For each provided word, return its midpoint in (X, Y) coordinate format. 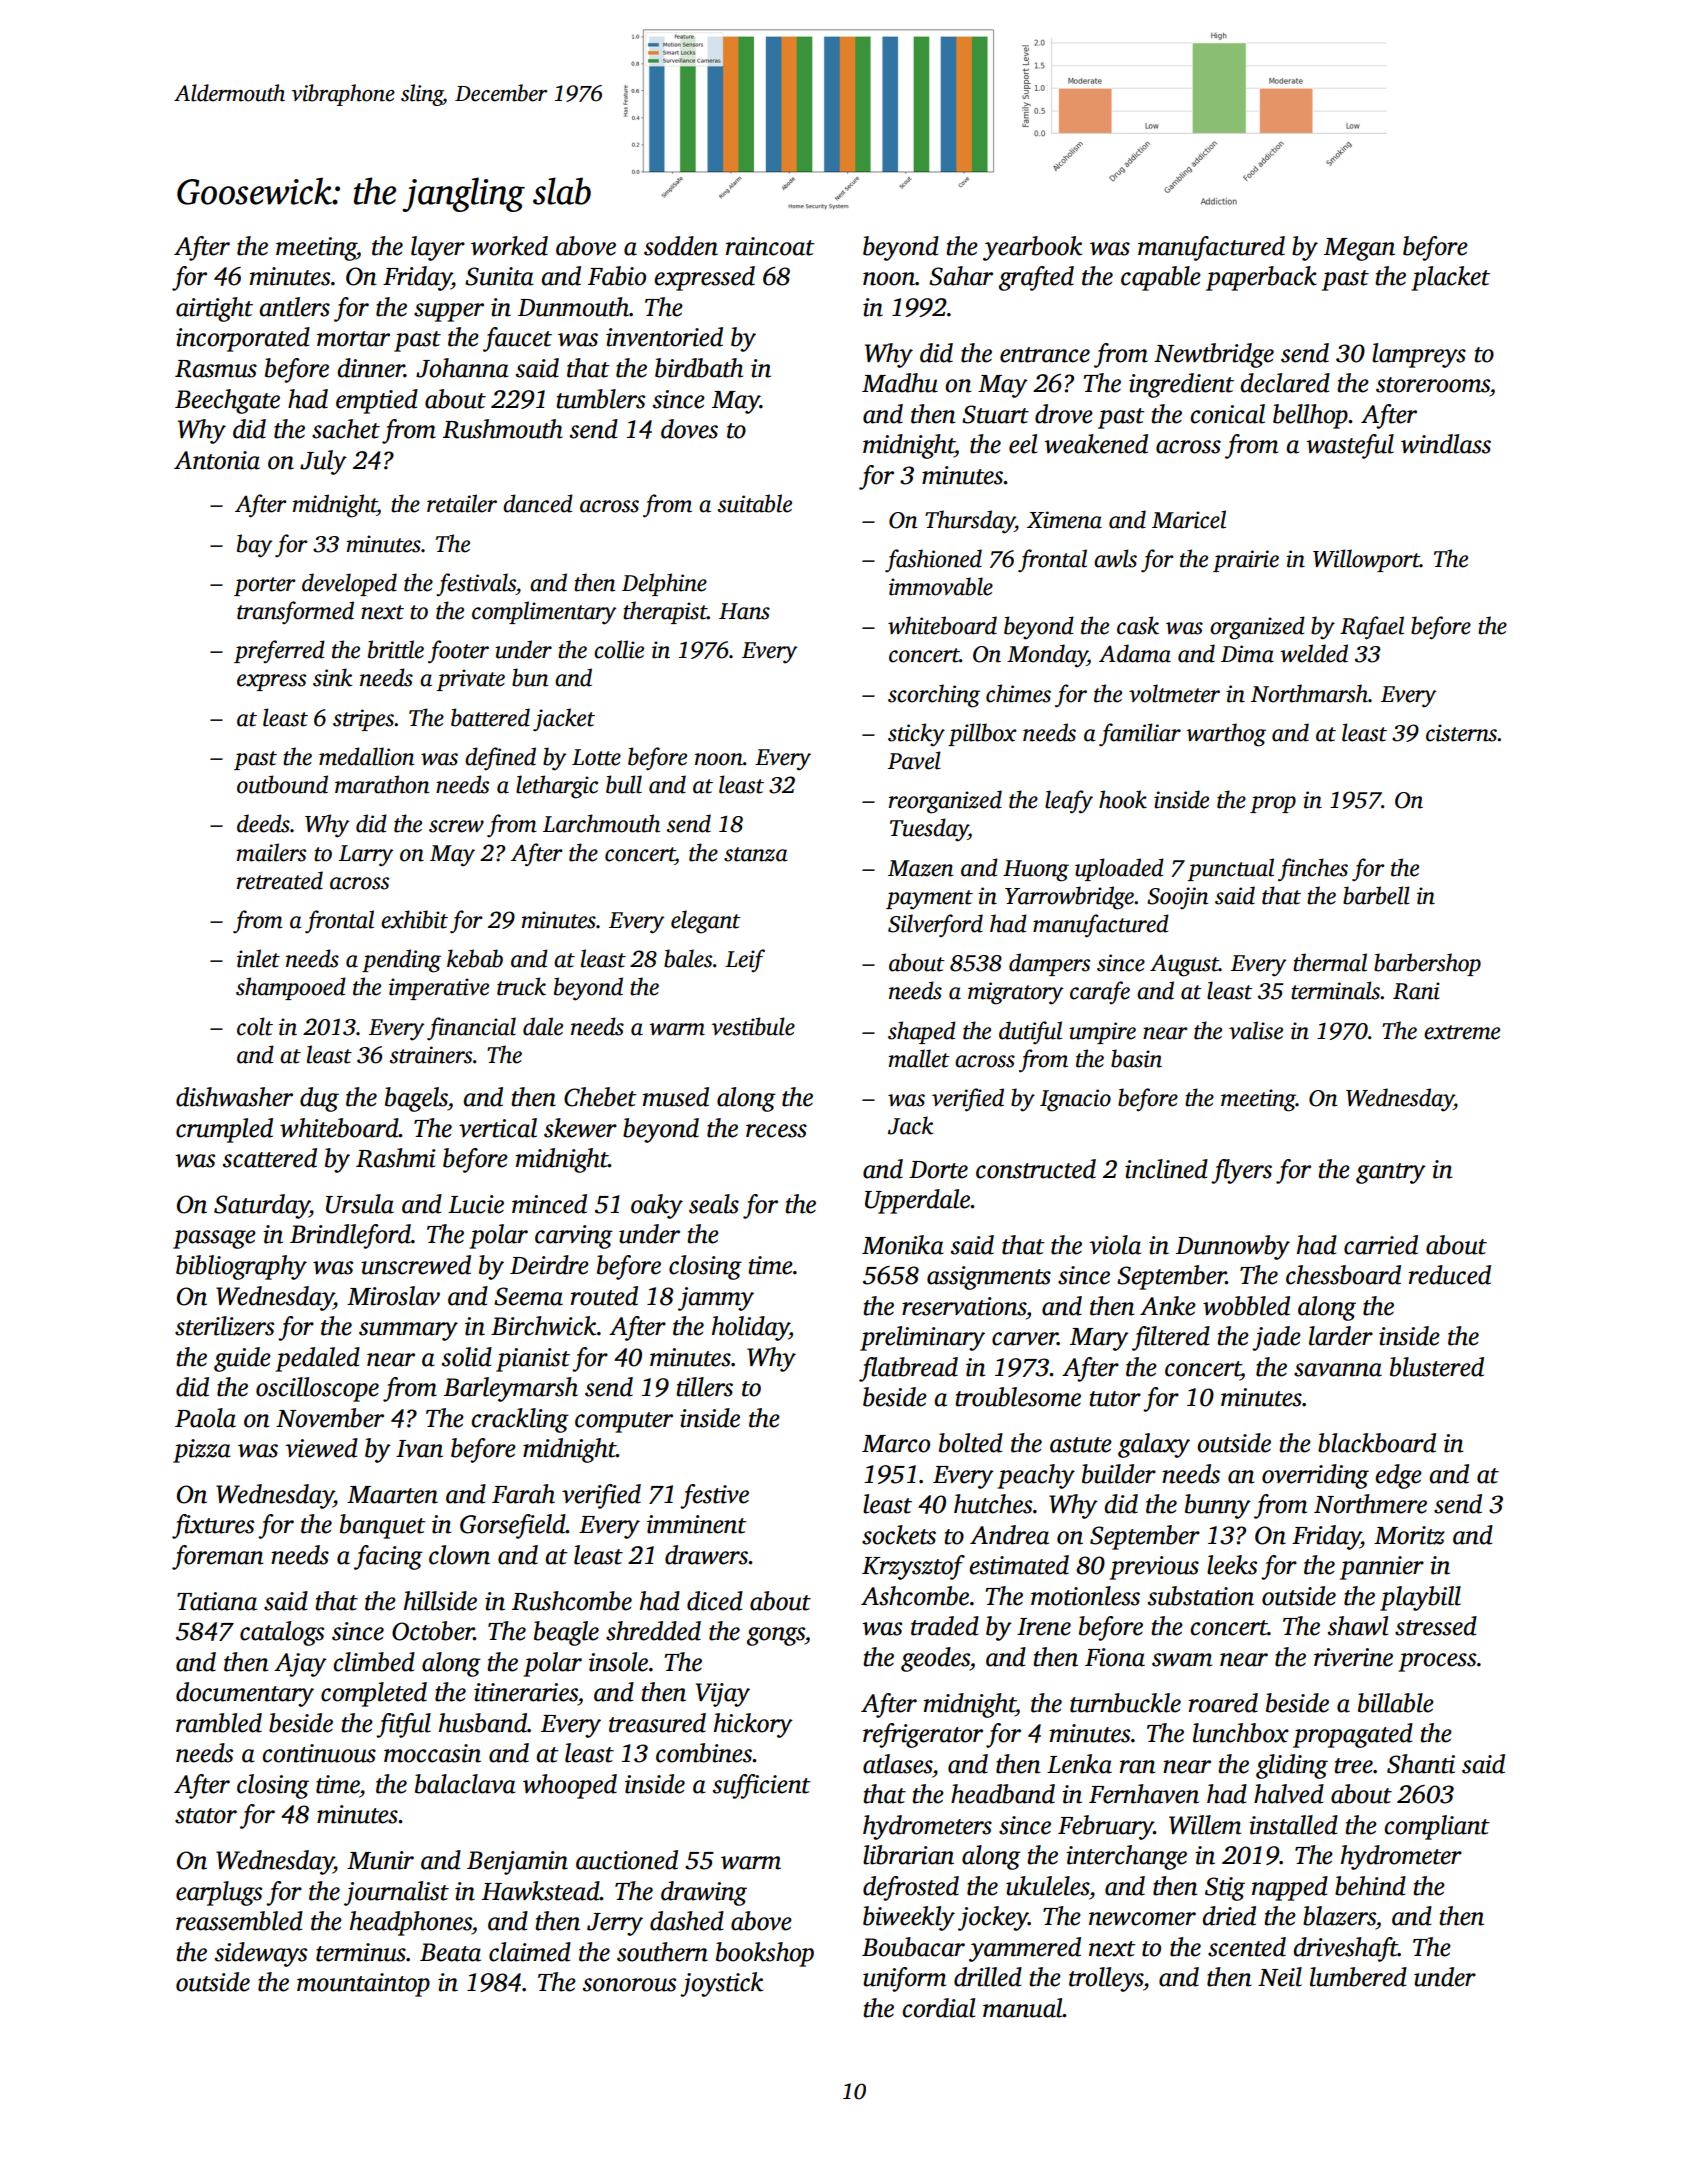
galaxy (1154, 1445)
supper (449, 312)
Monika (903, 1245)
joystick (721, 1984)
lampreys (1419, 355)
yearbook (1032, 248)
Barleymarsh (511, 1389)
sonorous (629, 1985)
